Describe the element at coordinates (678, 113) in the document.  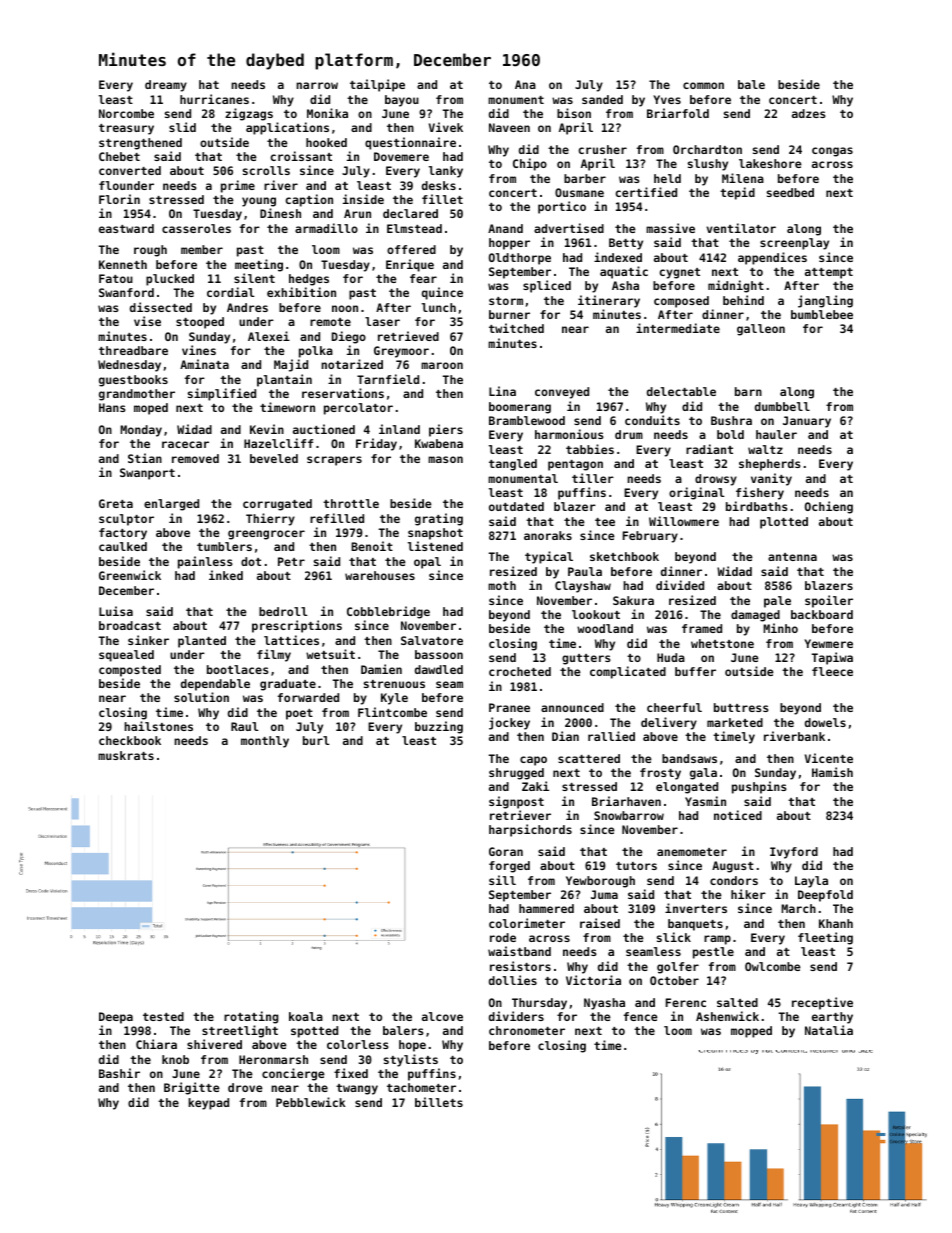
I see `Briarfold` at that location.
